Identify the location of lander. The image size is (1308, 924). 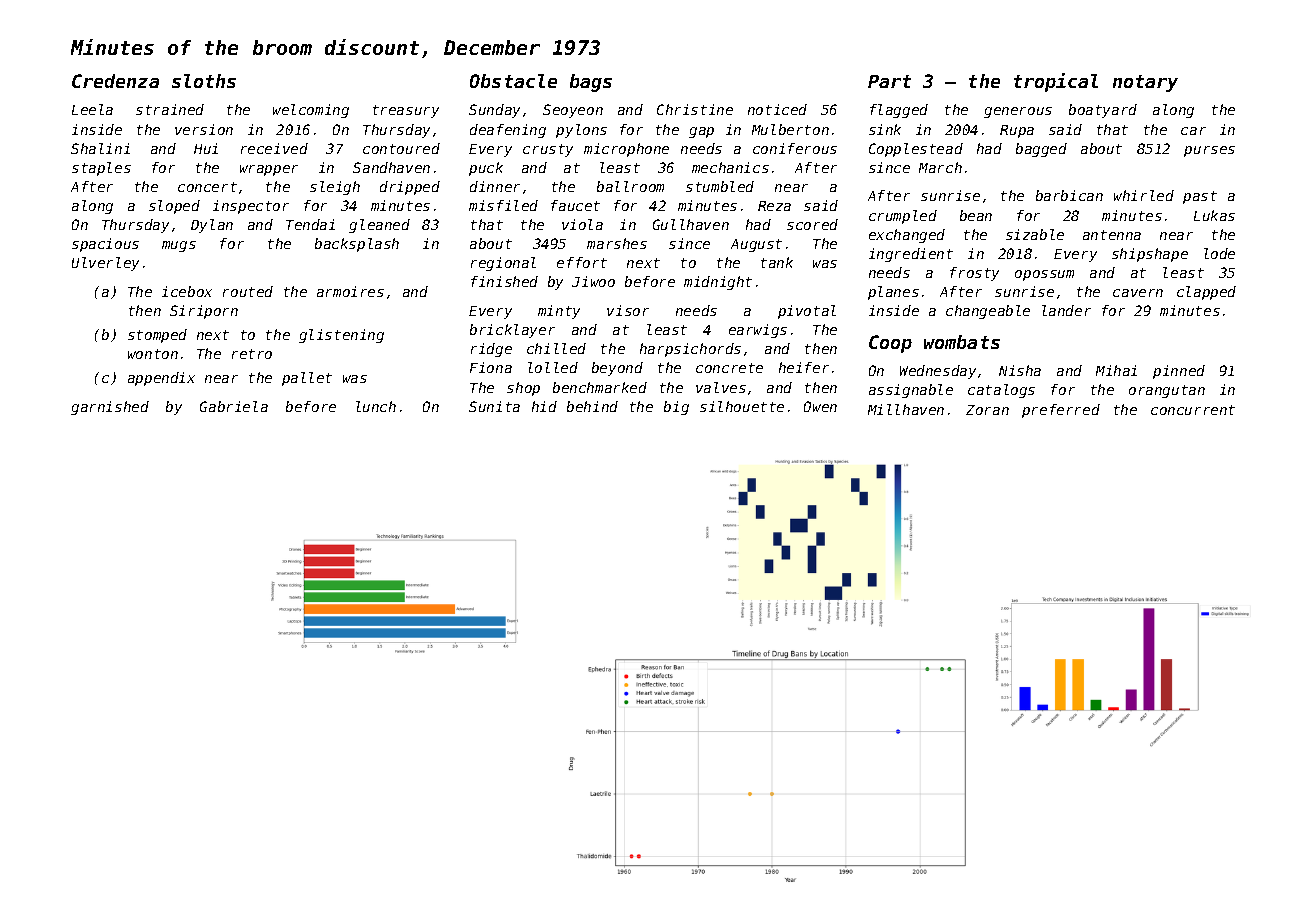
(1066, 310).
